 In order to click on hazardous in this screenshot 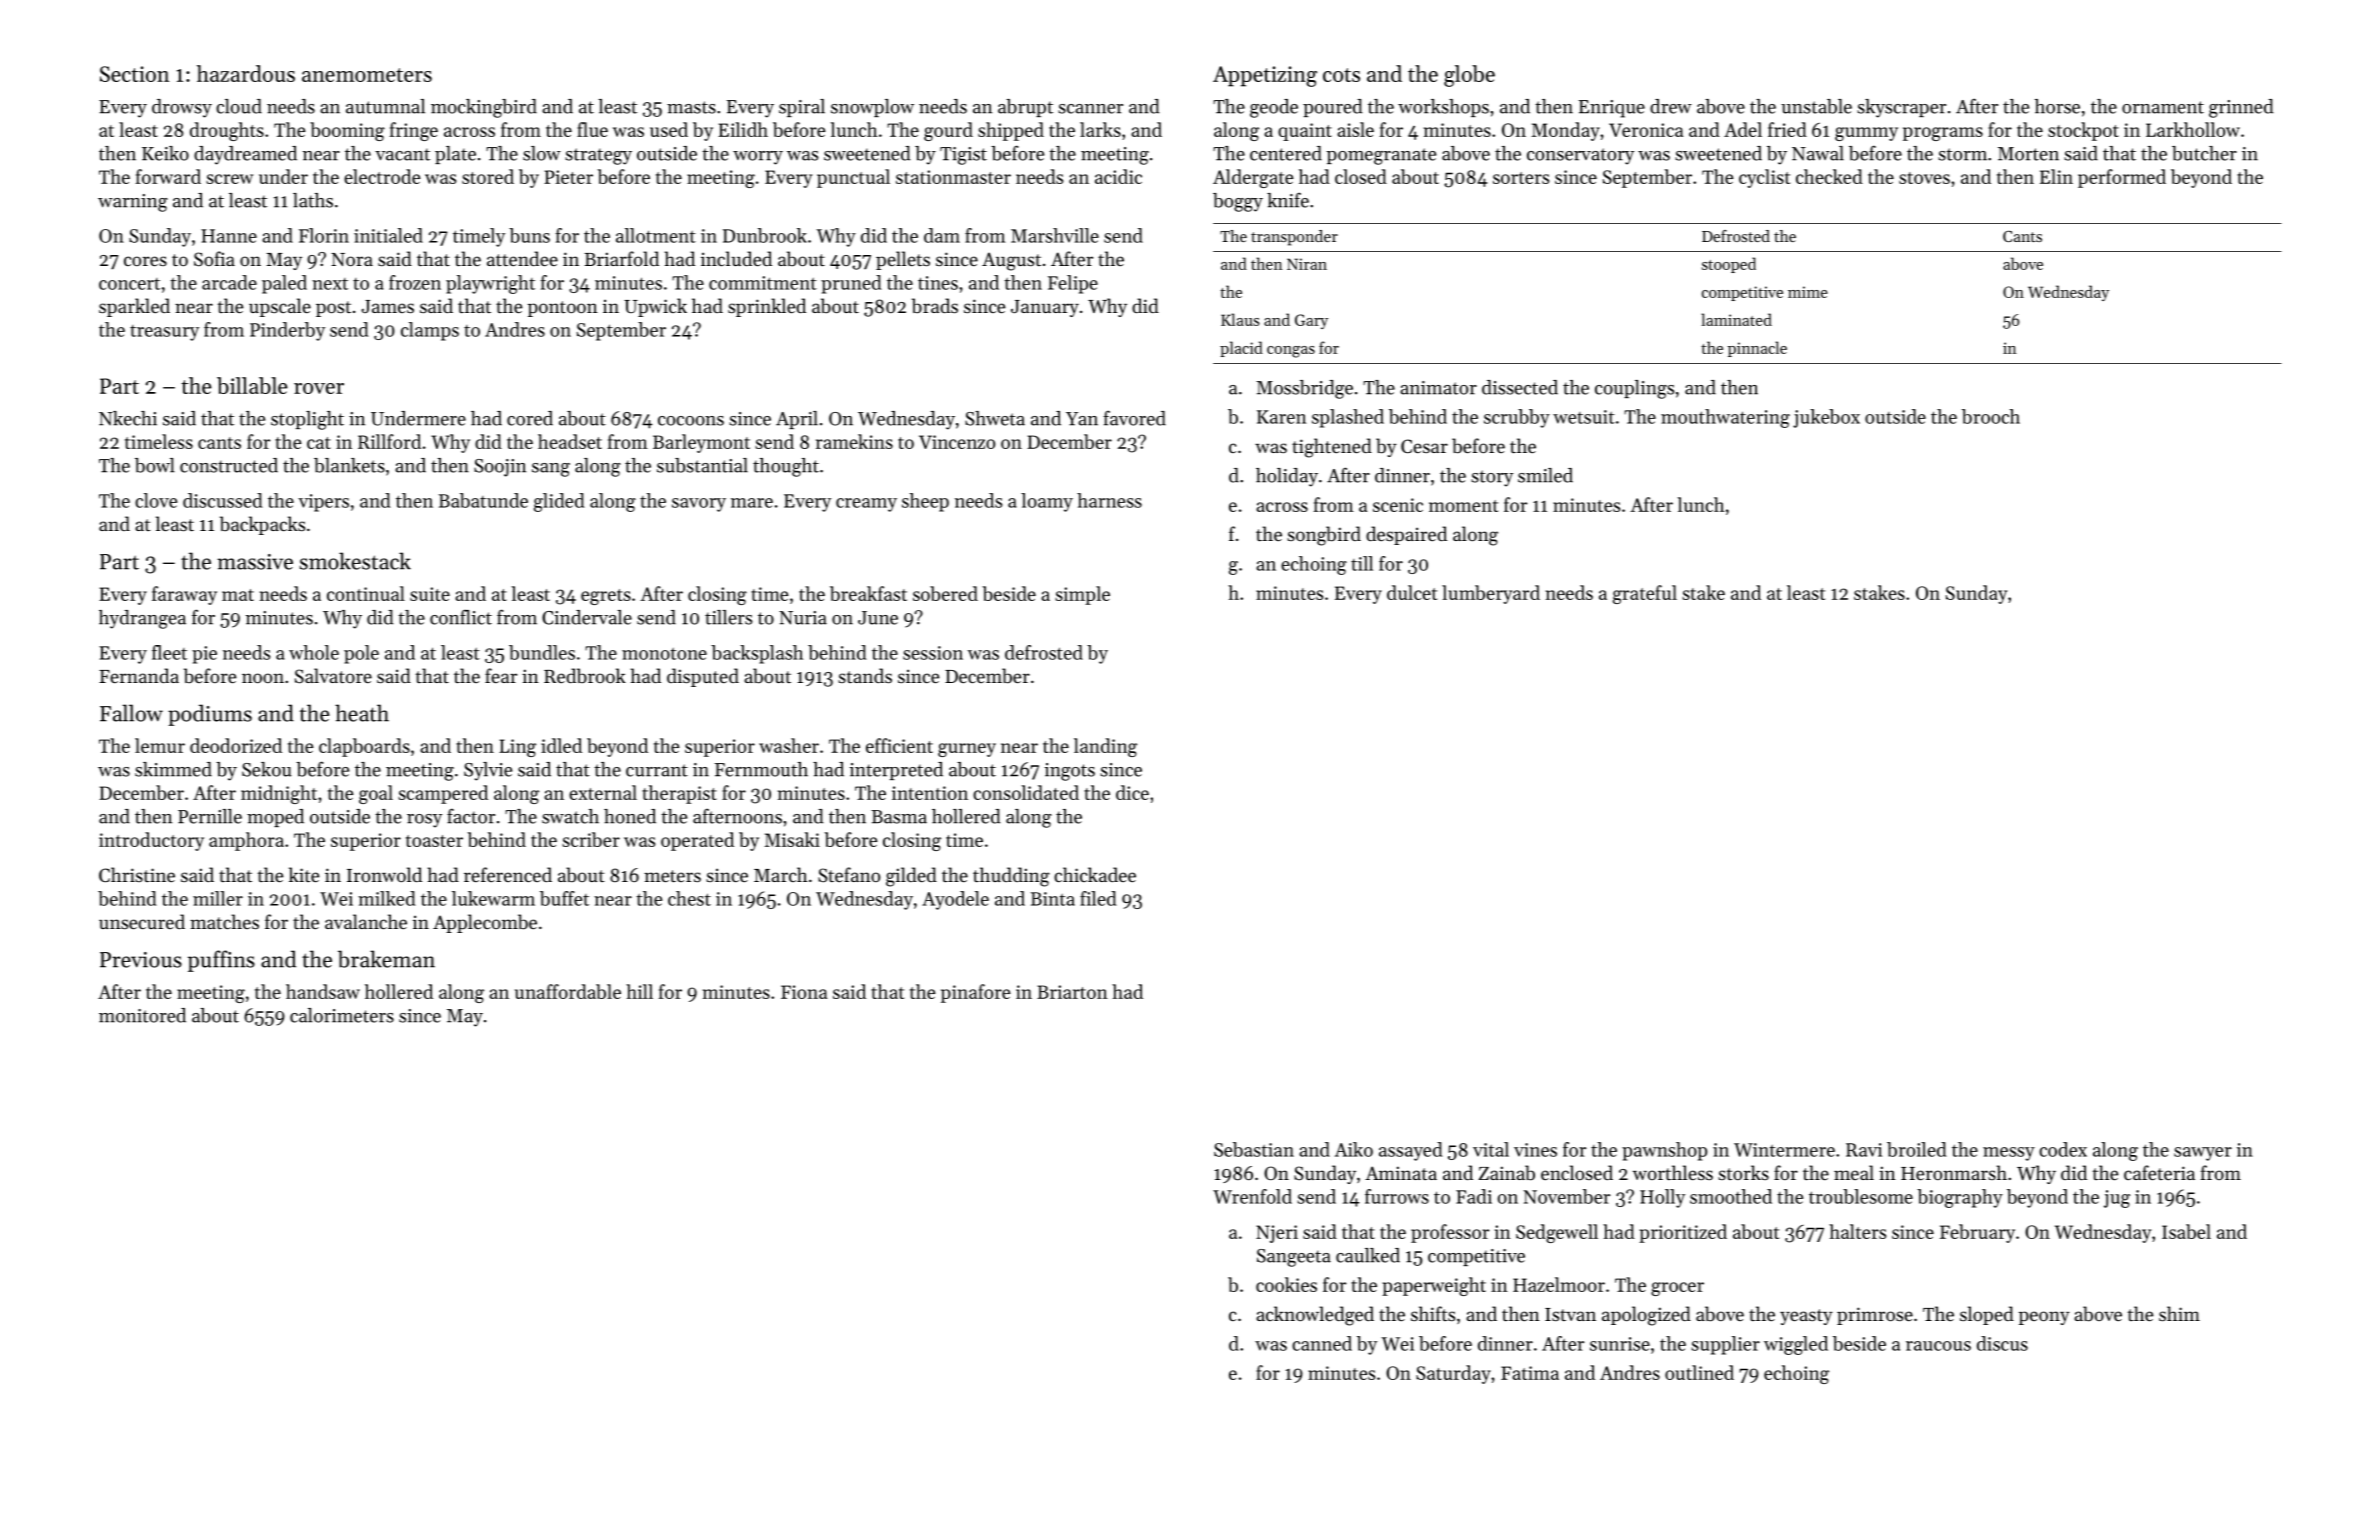, I will do `click(246, 73)`.
